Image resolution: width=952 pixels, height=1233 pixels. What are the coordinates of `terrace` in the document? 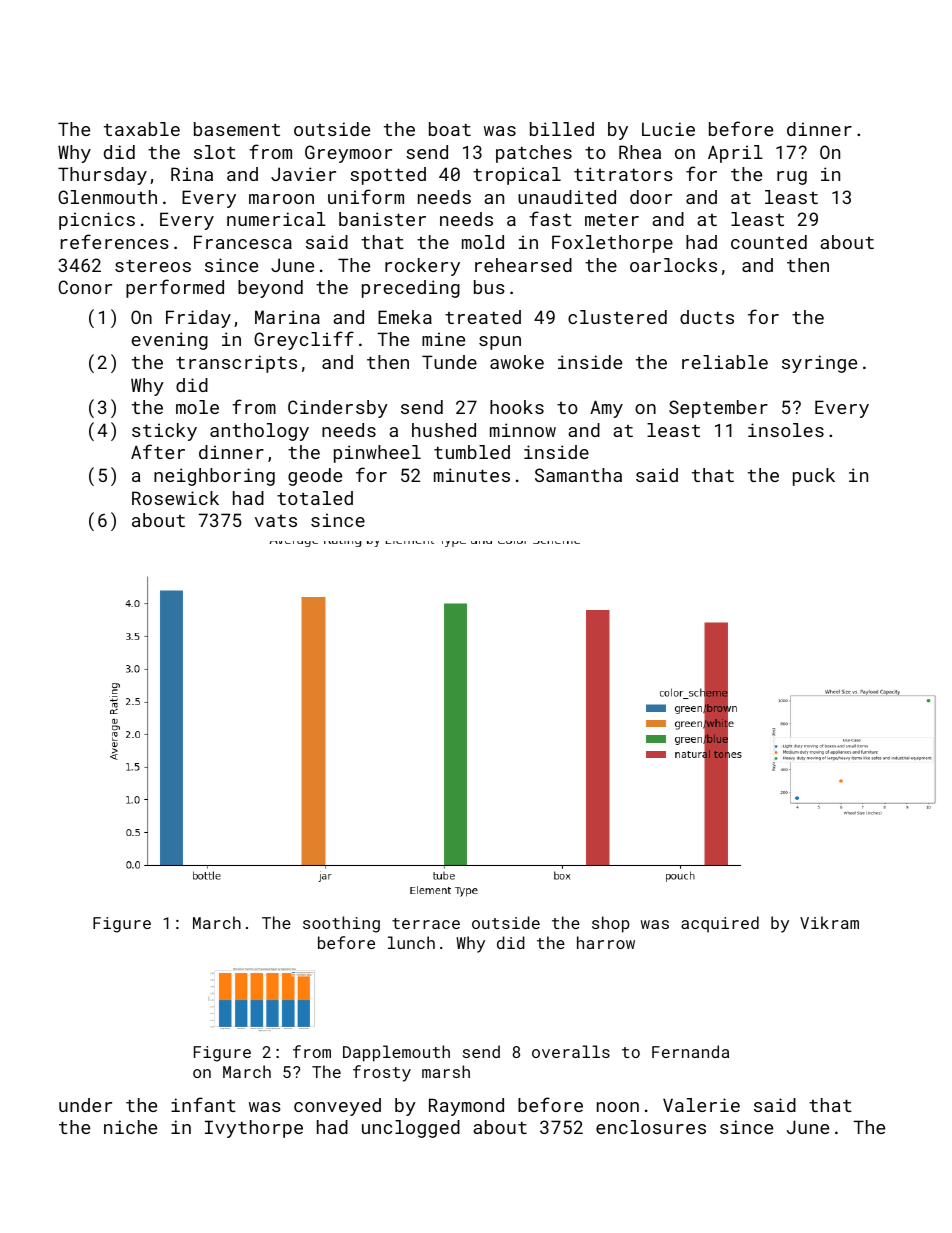 It's located at (426, 923).
